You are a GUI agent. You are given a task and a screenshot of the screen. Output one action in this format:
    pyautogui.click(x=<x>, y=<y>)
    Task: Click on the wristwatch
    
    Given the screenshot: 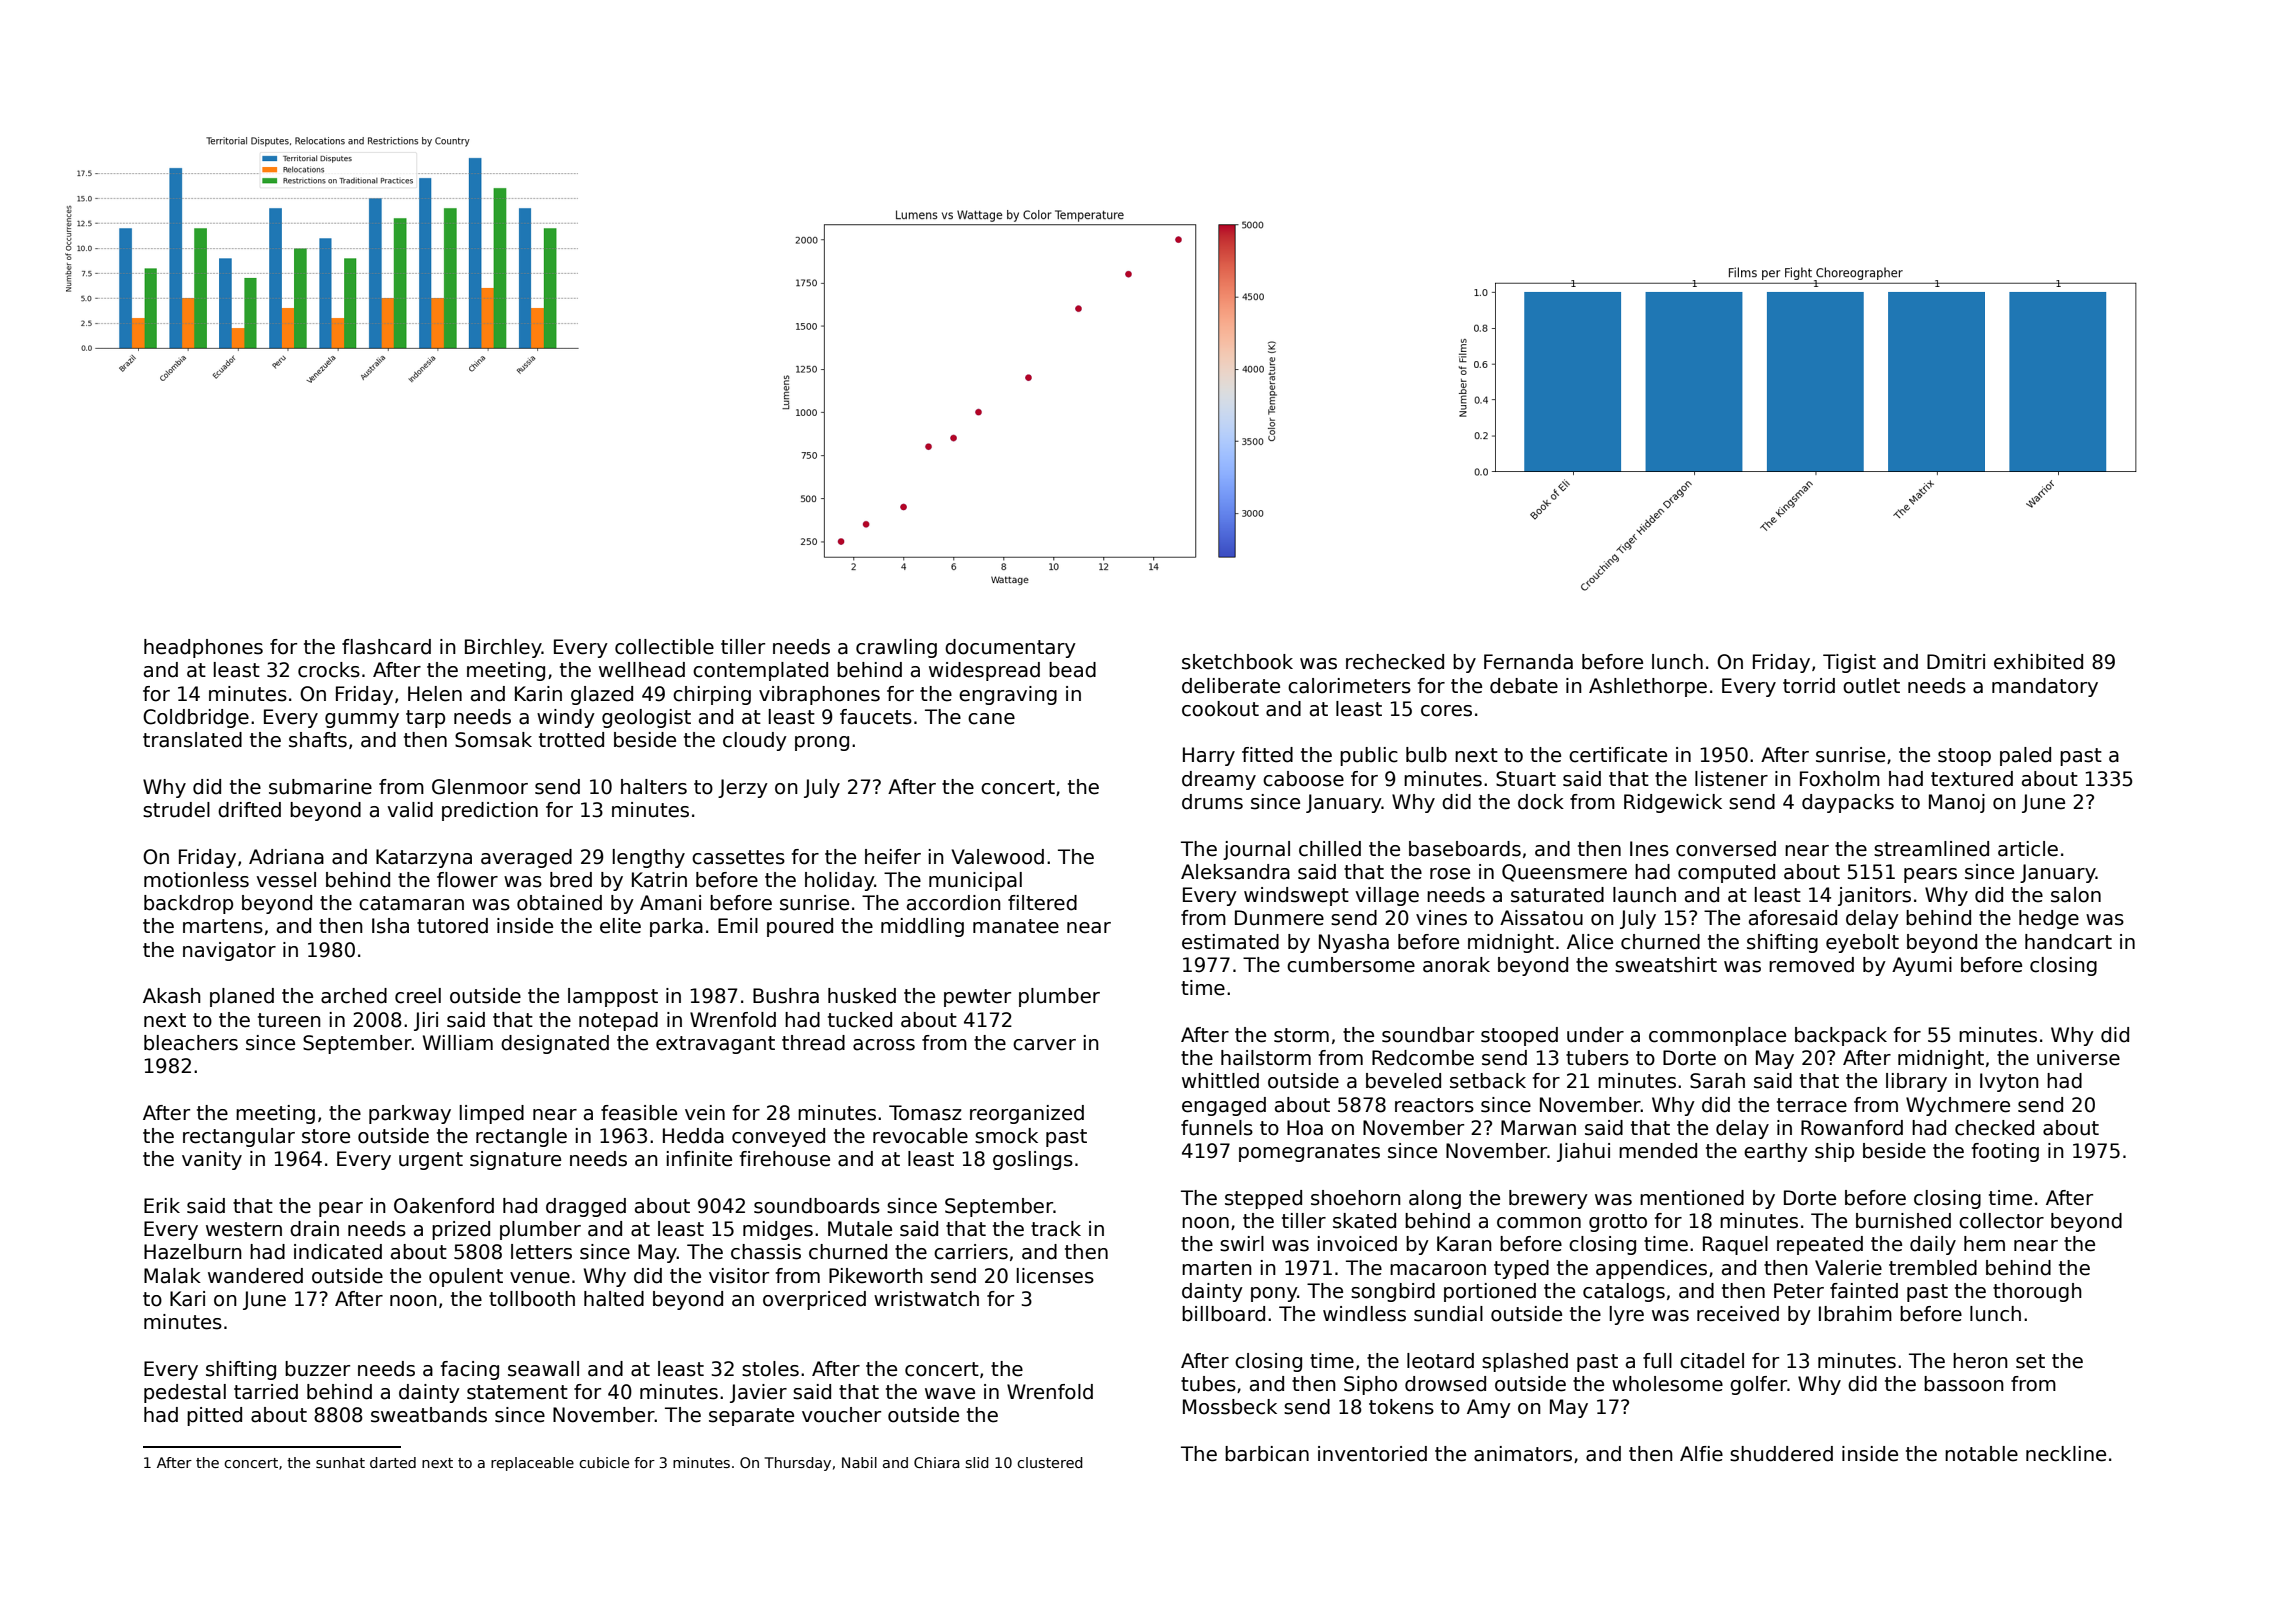 What is the action you would take?
    pyautogui.click(x=926, y=1299)
